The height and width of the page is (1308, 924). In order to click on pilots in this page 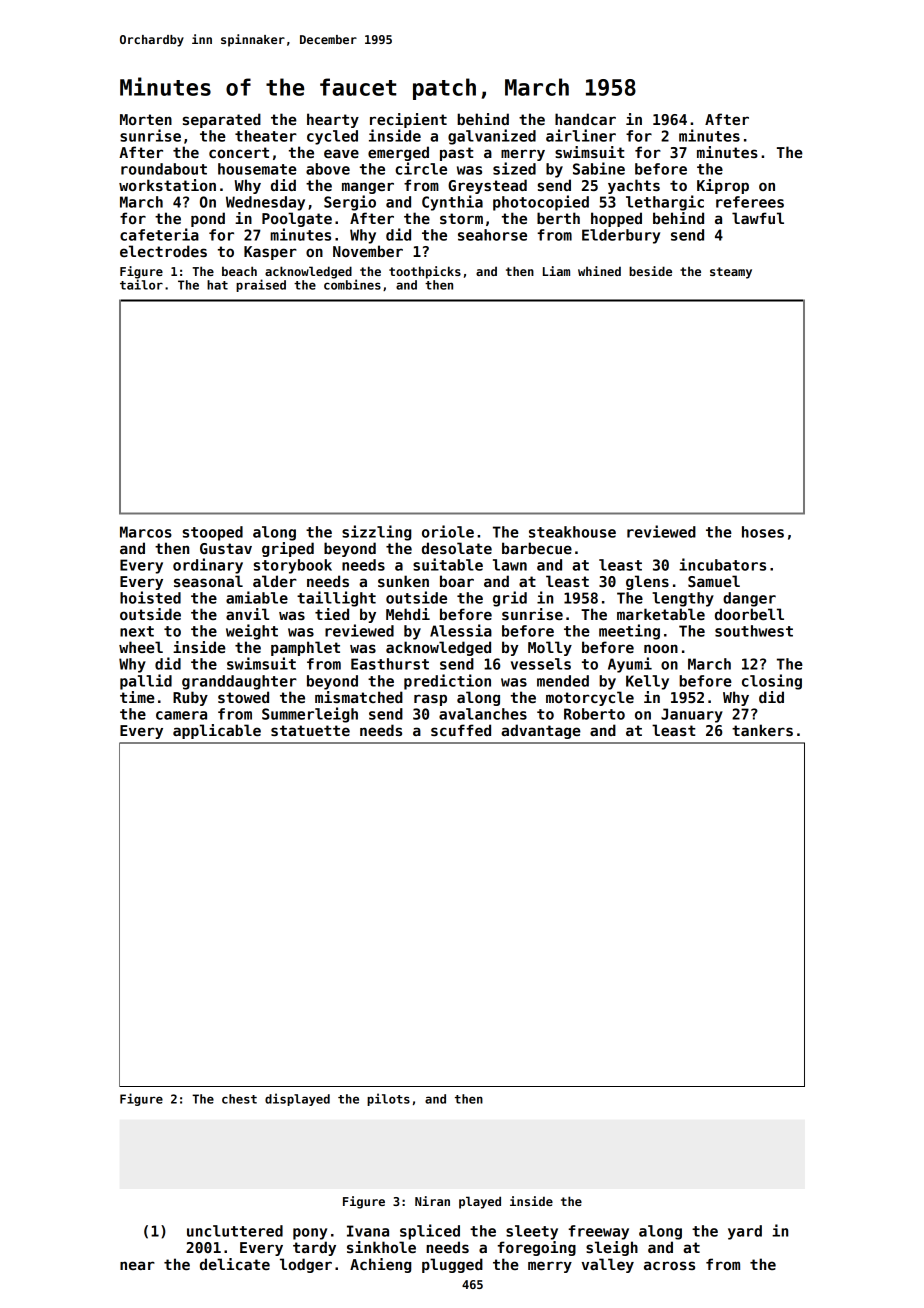, I will do `click(388, 1099)`.
